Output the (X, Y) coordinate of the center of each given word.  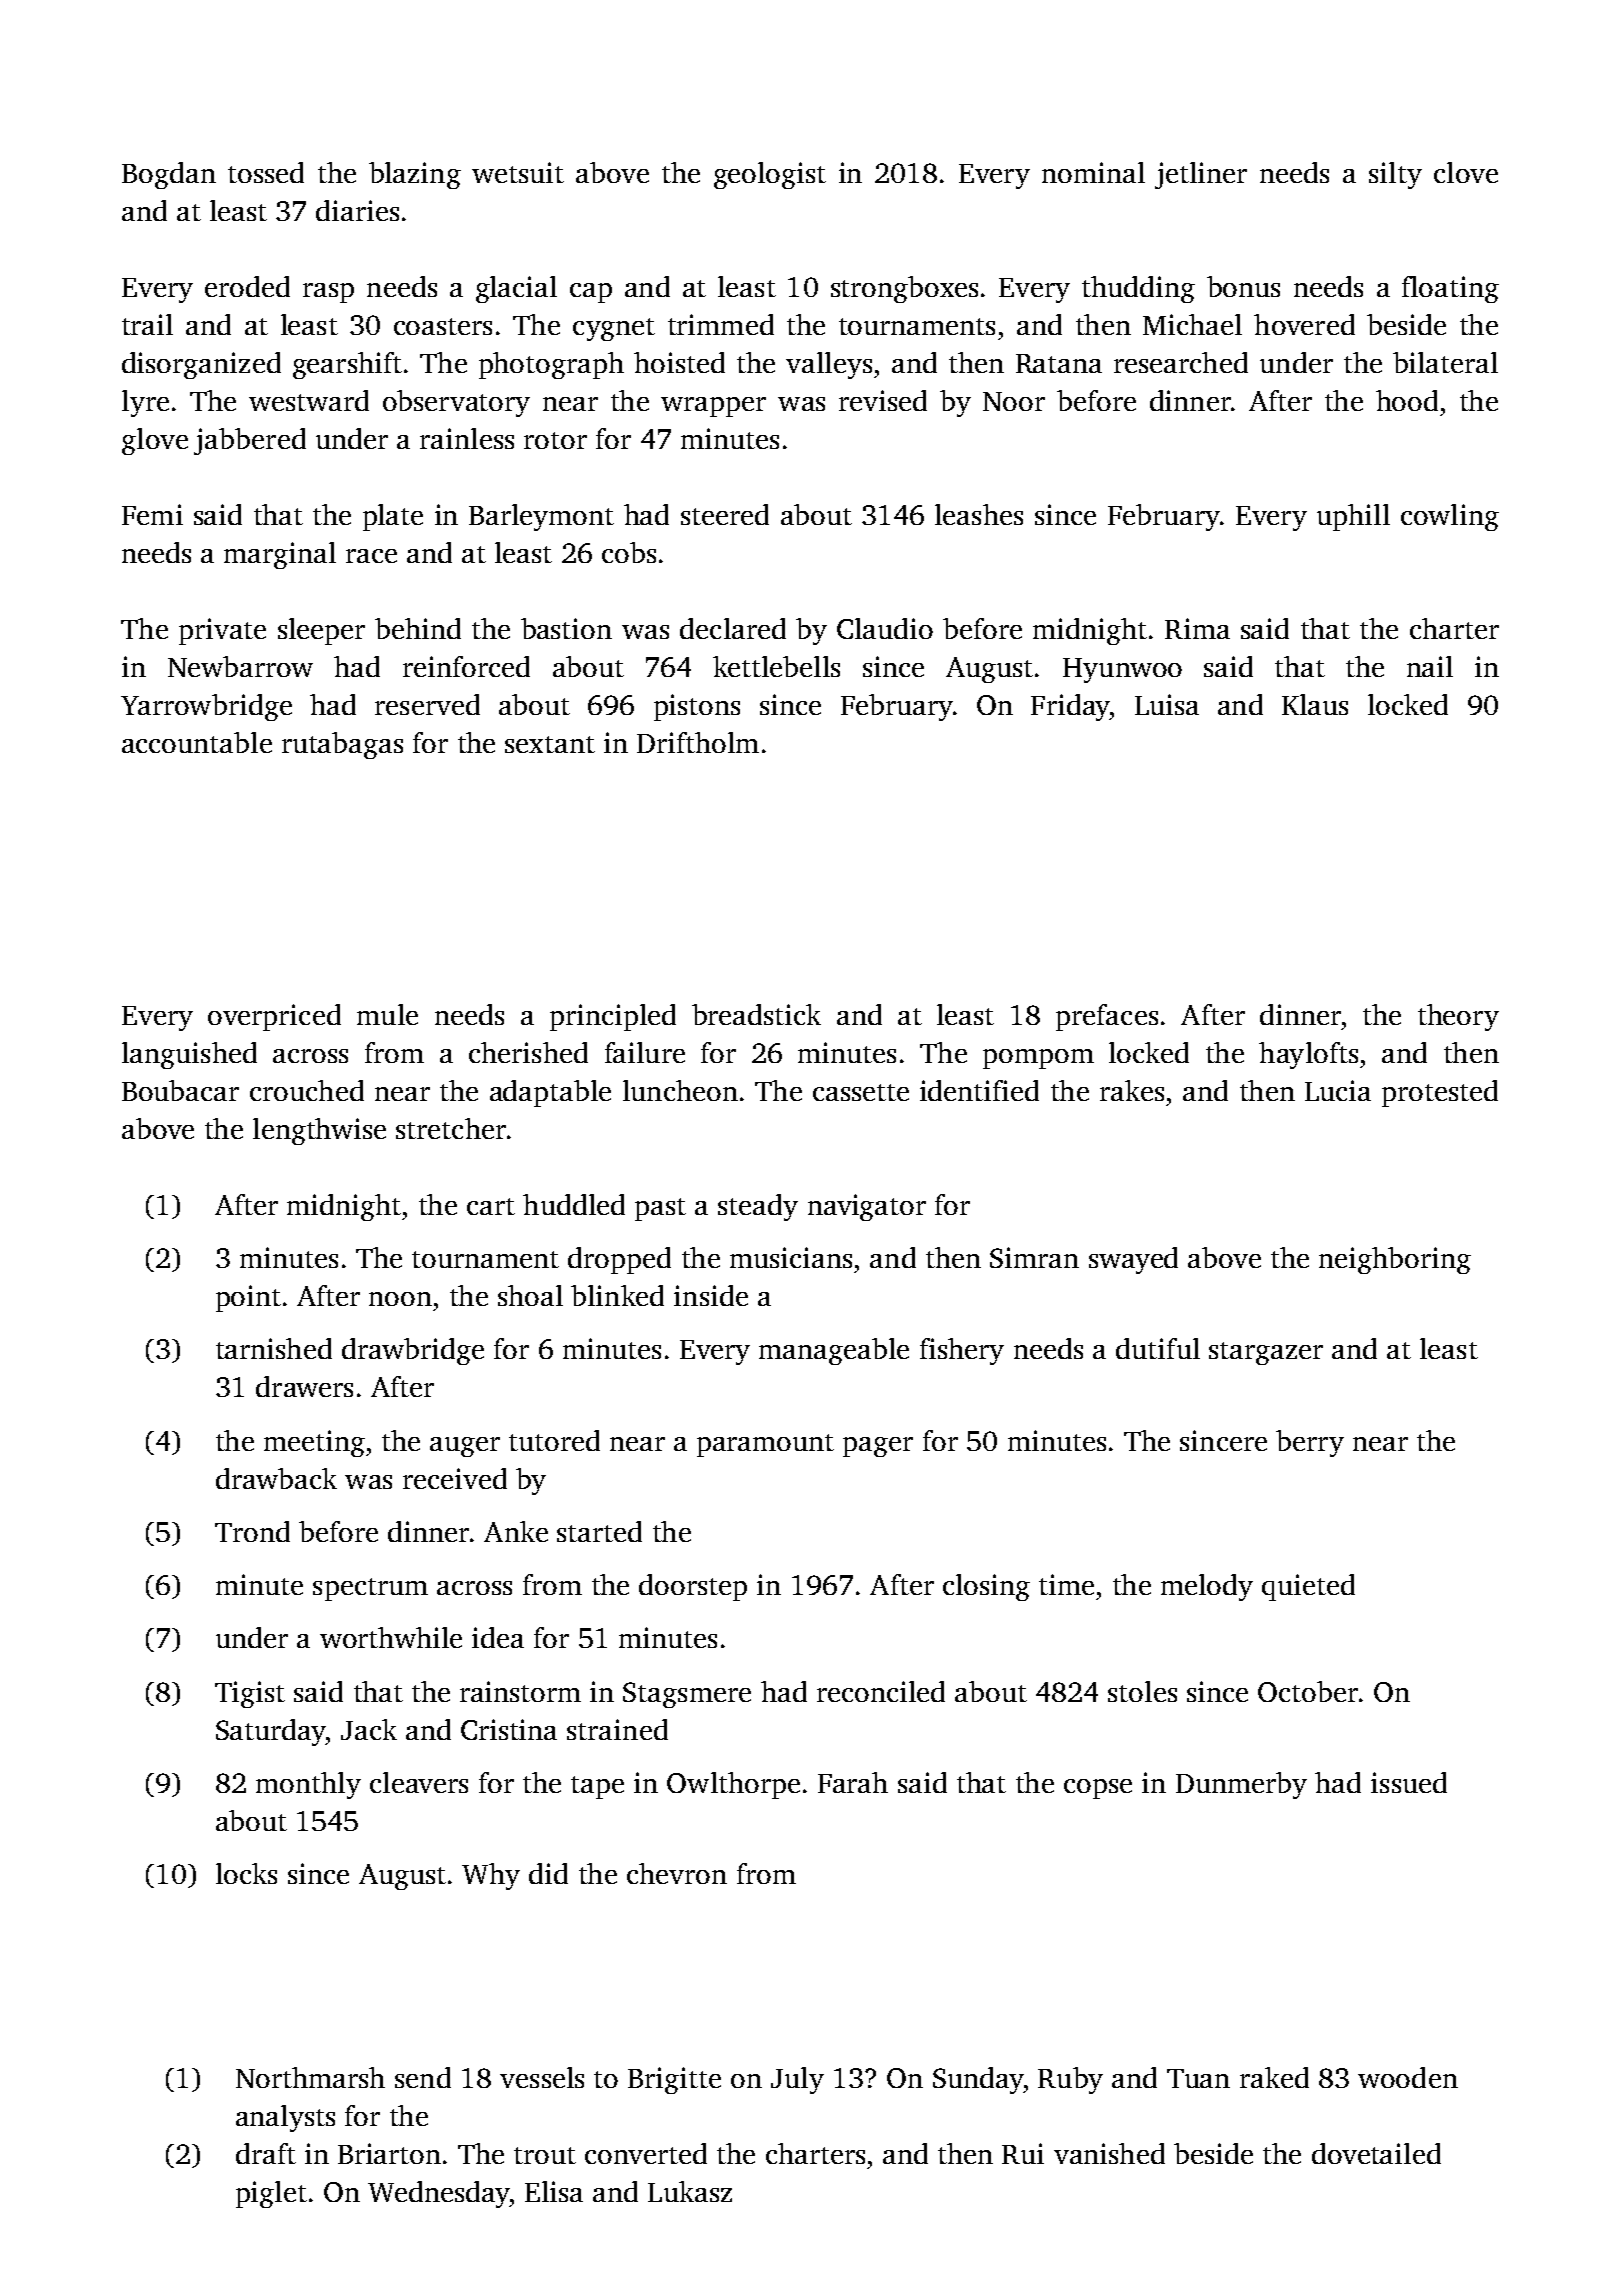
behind (418, 628)
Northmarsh (310, 2077)
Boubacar (180, 1090)
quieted (1308, 1587)
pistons (697, 707)
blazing (415, 175)
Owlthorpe (733, 1785)
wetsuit (518, 172)
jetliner (1201, 175)
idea (498, 1637)
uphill (1353, 517)
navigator (867, 1207)
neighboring (1395, 1260)
